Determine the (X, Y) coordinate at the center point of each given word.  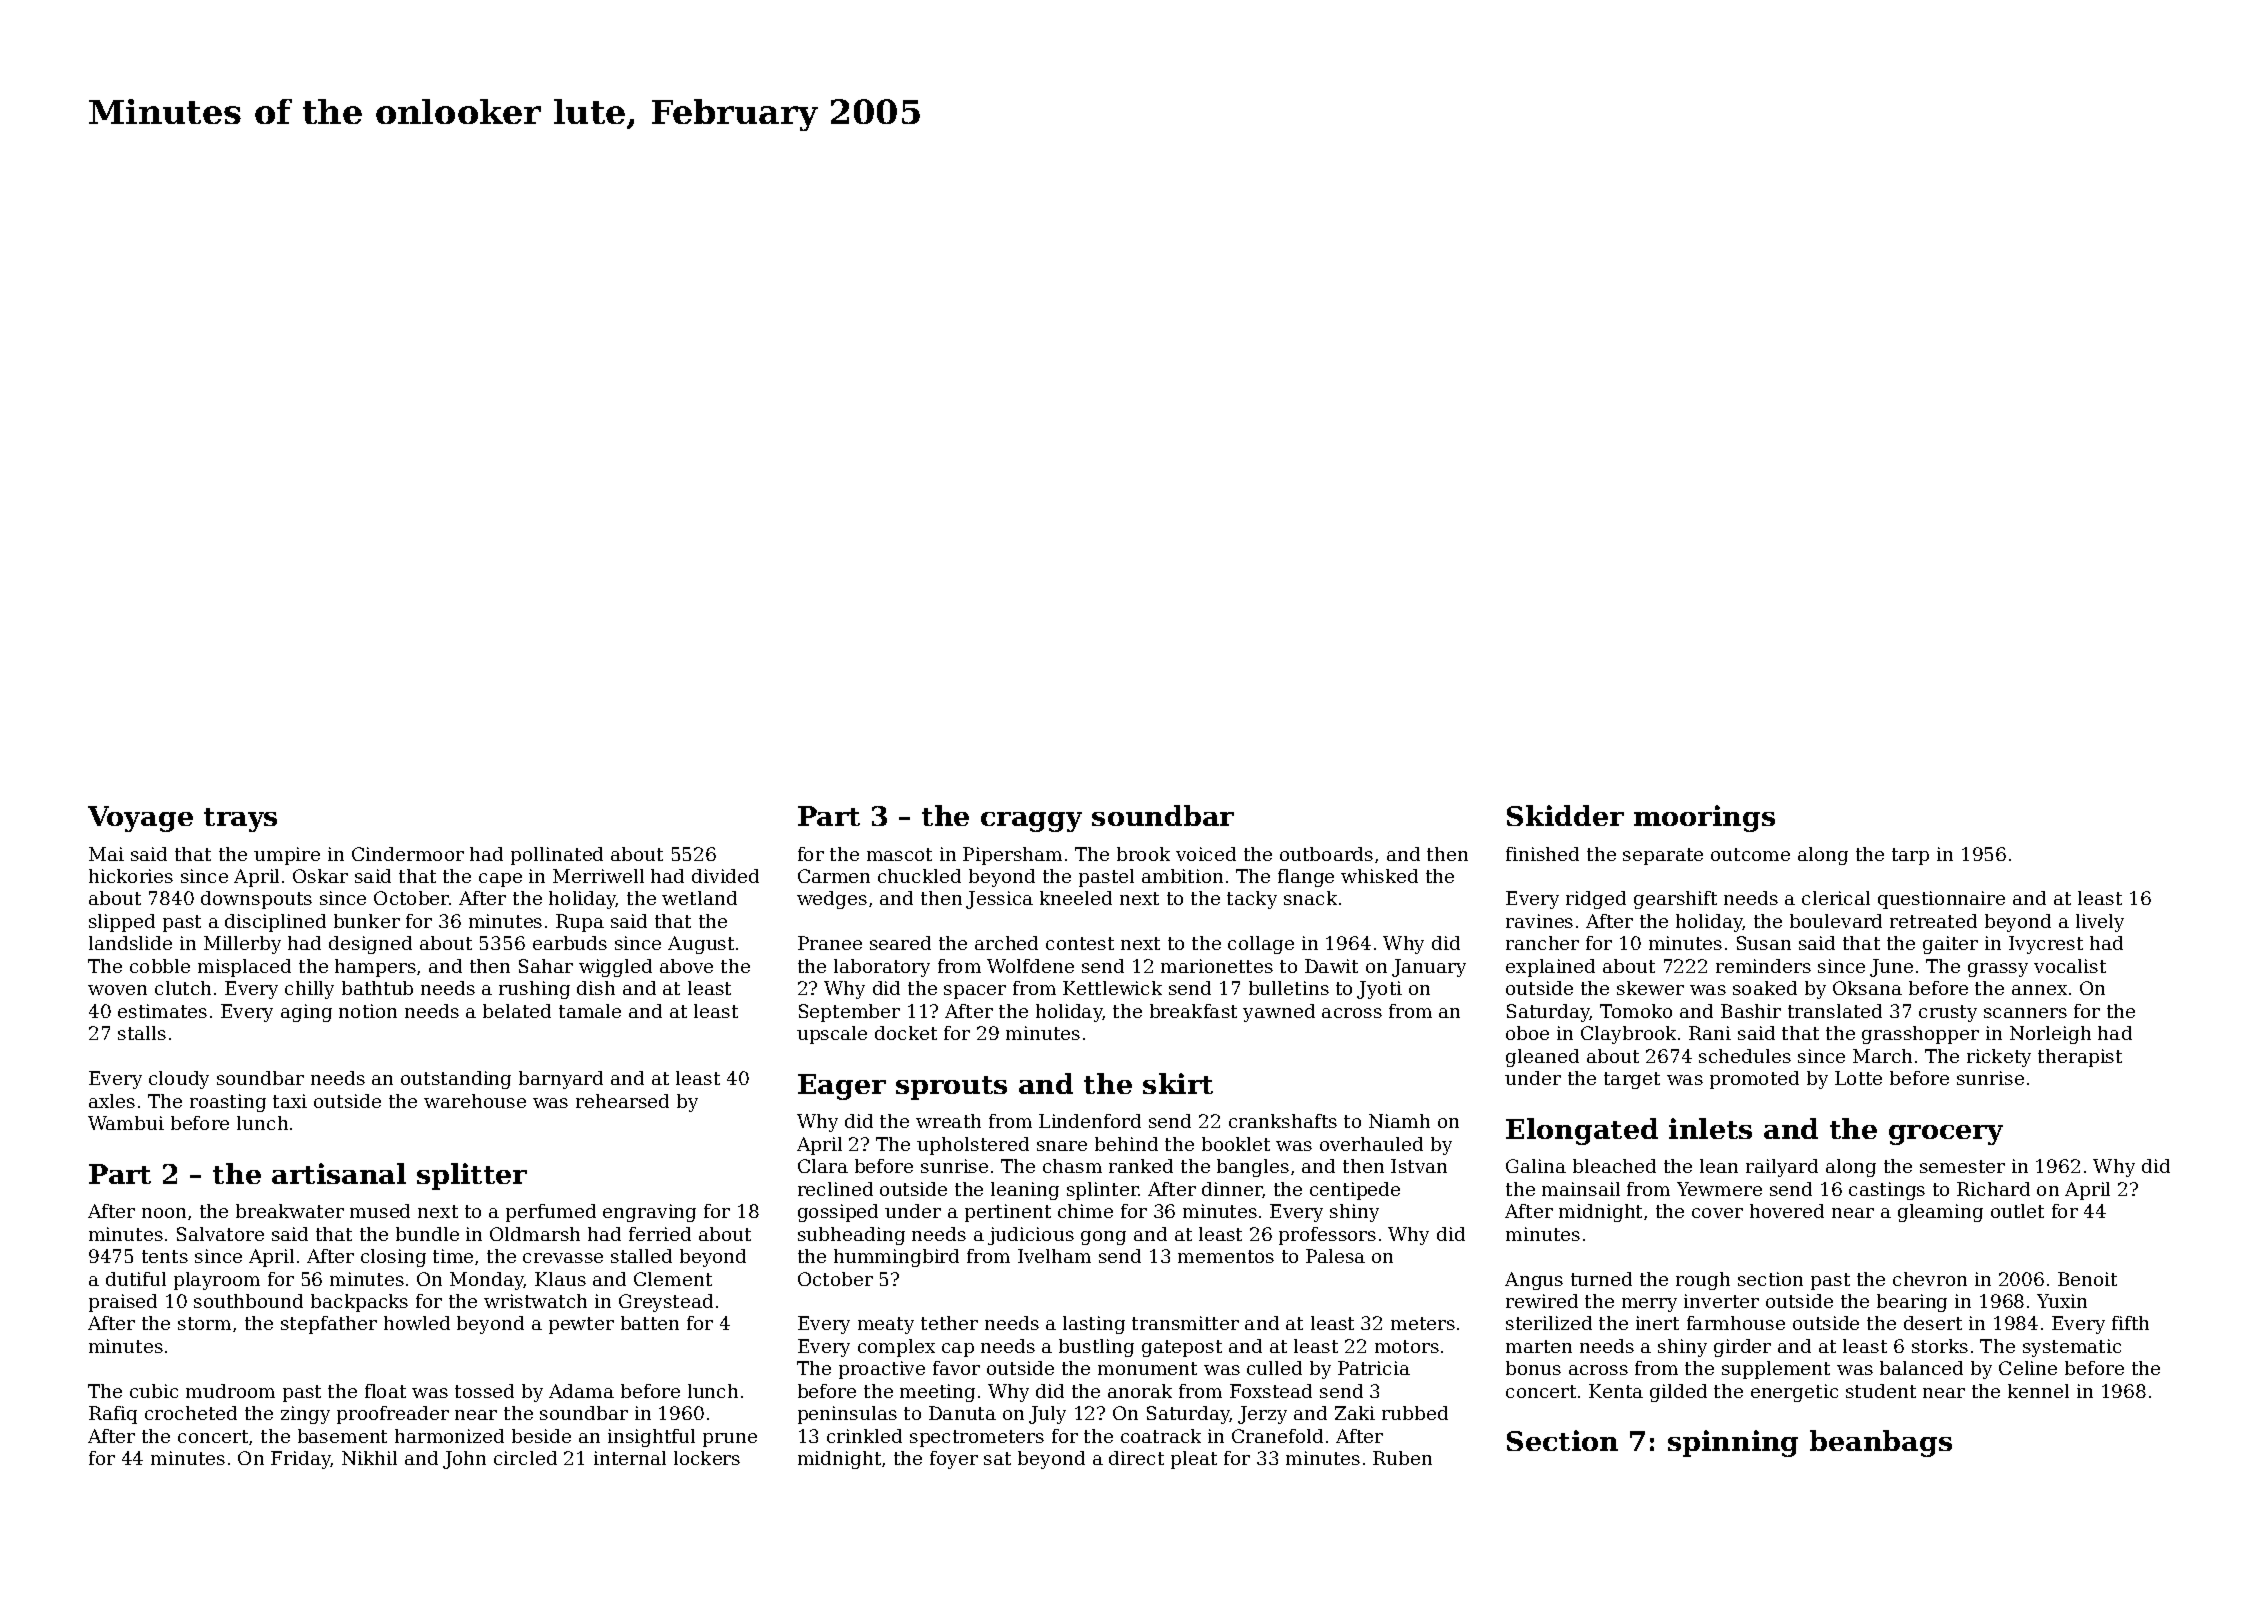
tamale (590, 1011)
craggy (1031, 822)
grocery (1946, 1135)
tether (949, 1323)
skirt (1178, 1083)
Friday (301, 1460)
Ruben (1402, 1458)
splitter (472, 1176)
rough (1703, 1281)
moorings (1704, 818)
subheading (851, 1236)
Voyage (140, 819)
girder (1742, 1348)
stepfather (329, 1325)
